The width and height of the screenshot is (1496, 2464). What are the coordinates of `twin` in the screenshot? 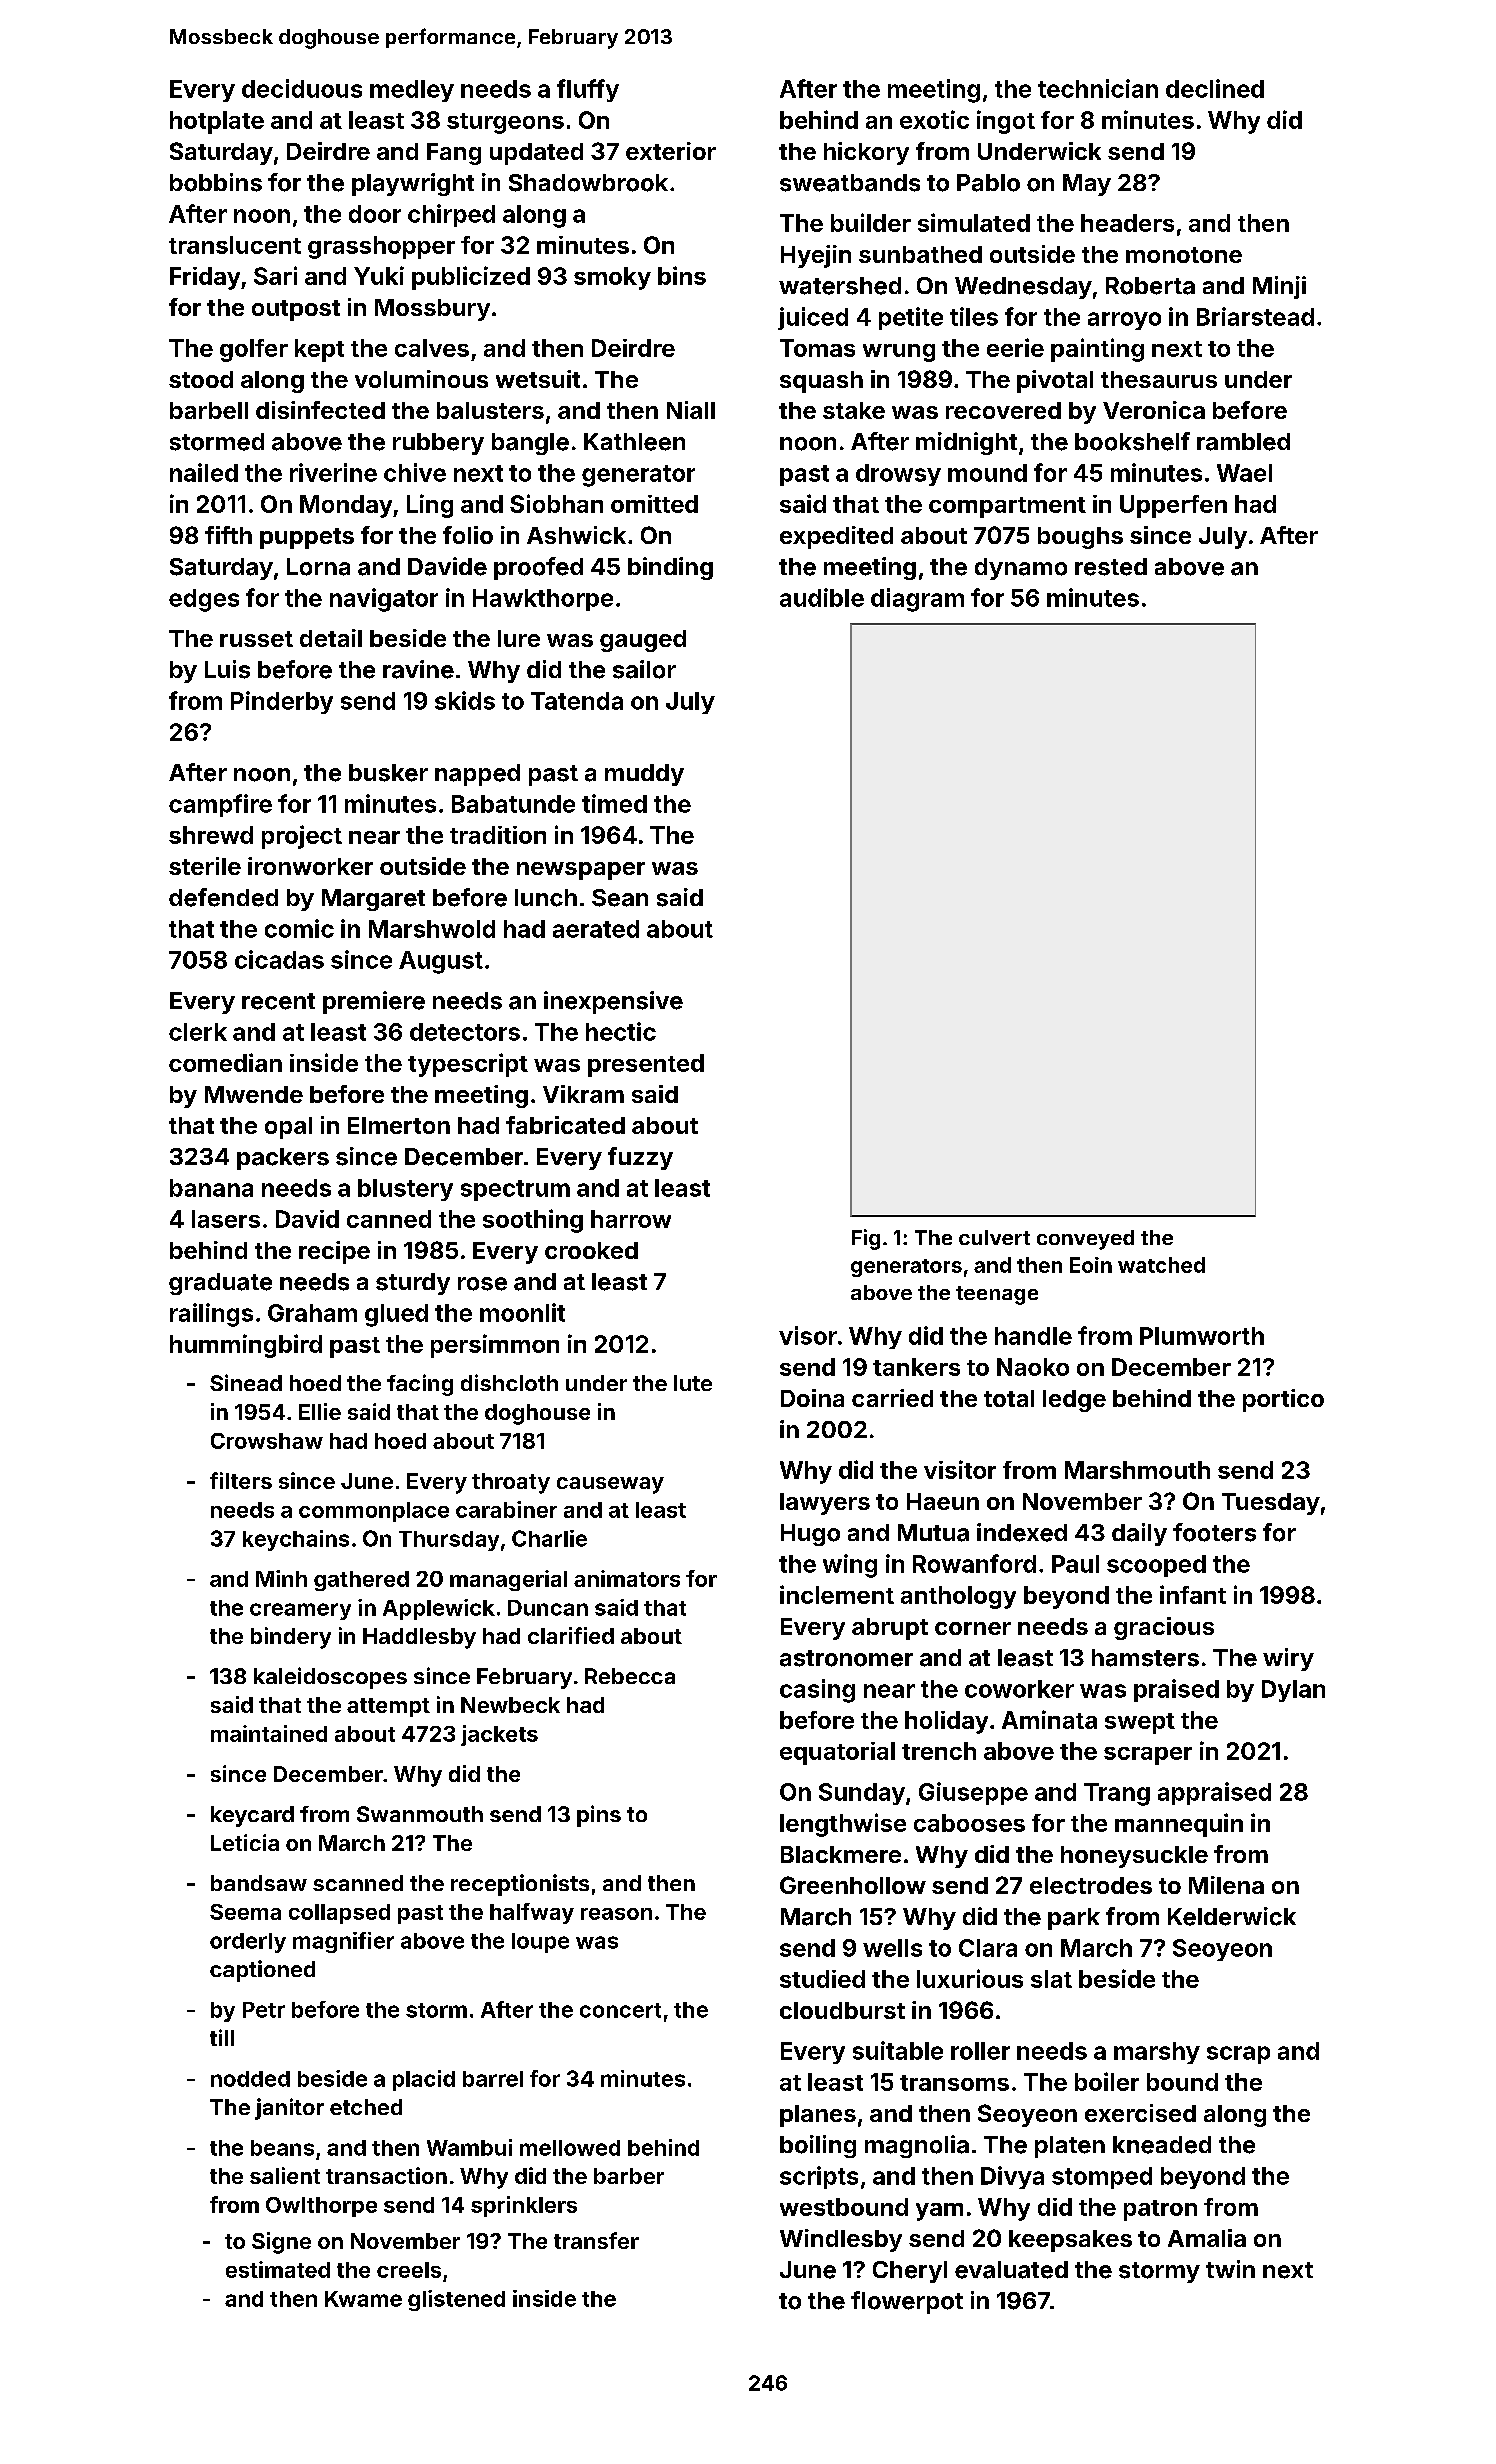 It's located at (1230, 2269).
